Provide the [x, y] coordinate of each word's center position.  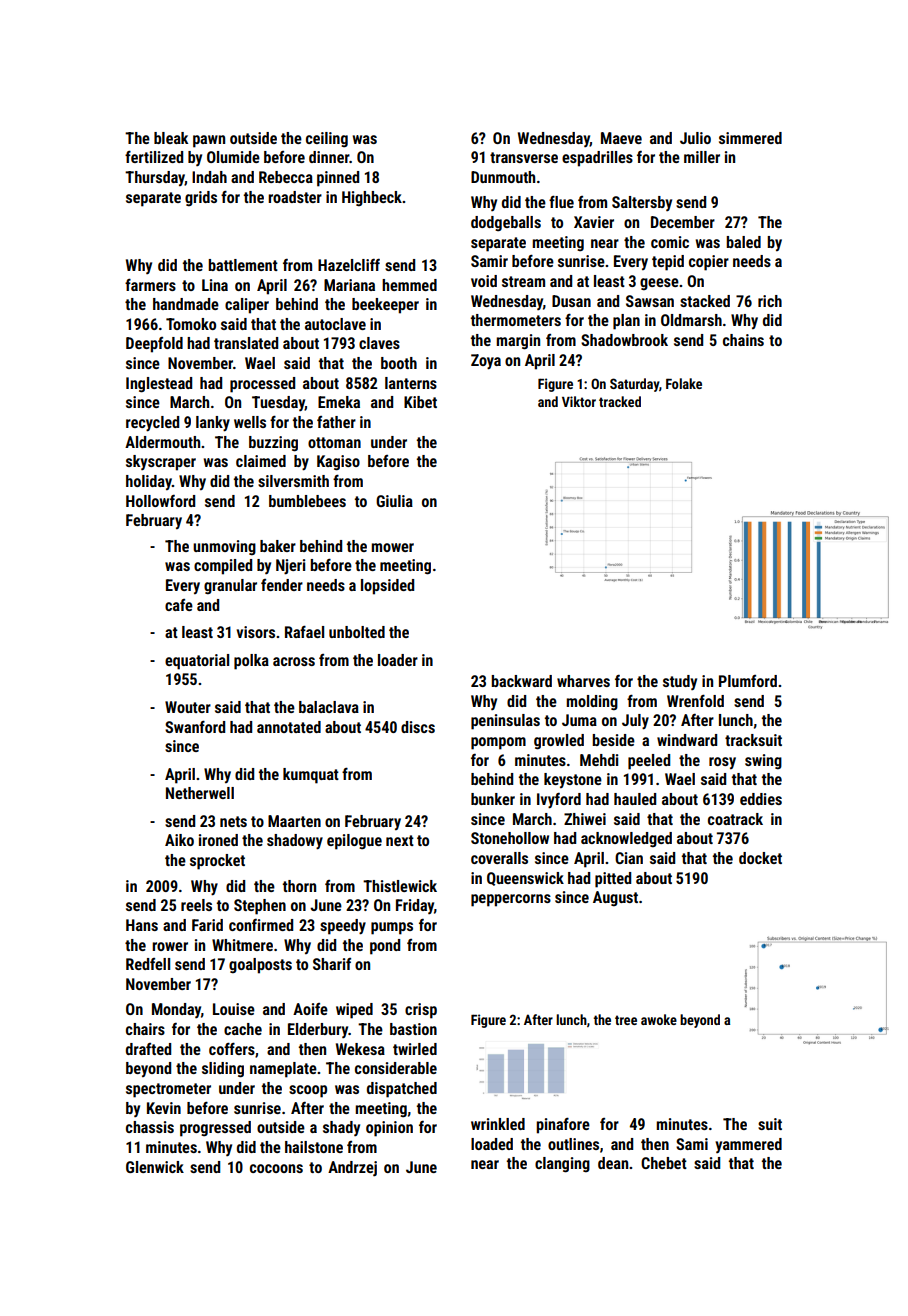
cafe [179, 605]
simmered [750, 138]
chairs [145, 1029]
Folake [684, 383]
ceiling [327, 140]
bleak [171, 138]
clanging [562, 1165]
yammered [748, 1145]
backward [521, 681]
